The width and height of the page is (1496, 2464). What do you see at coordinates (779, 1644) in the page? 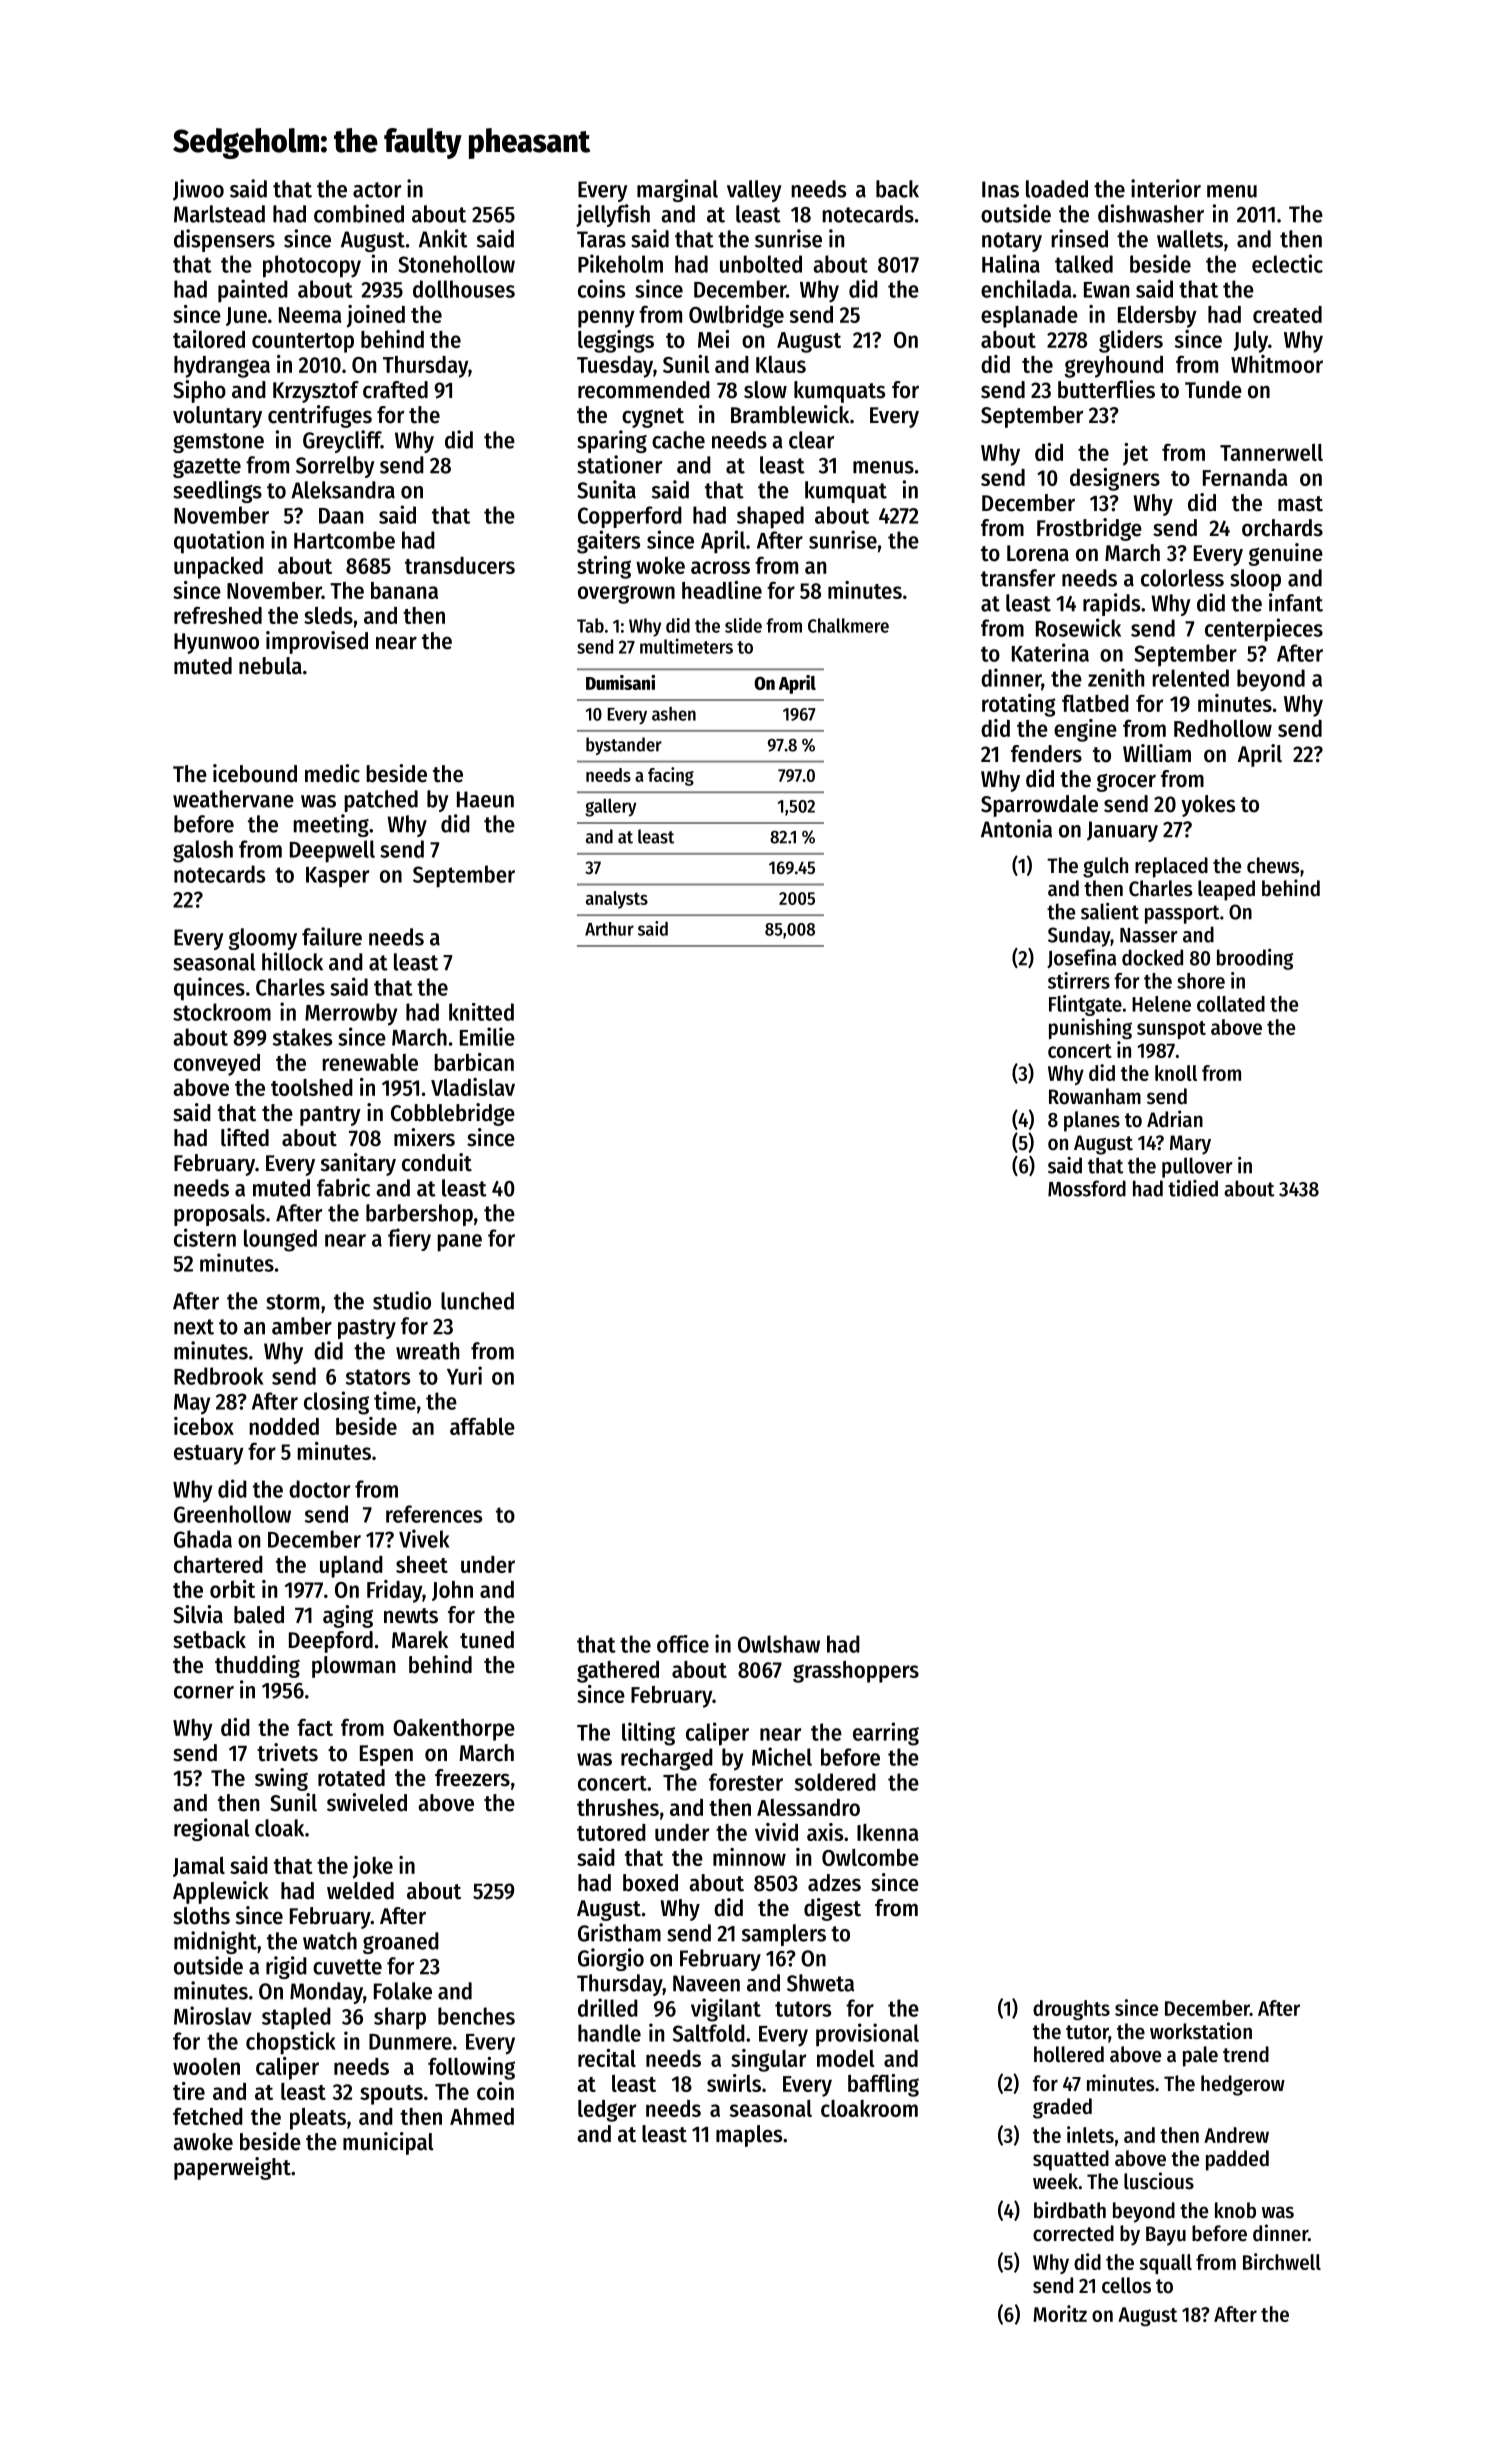
I see `Owlshaw` at bounding box center [779, 1644].
